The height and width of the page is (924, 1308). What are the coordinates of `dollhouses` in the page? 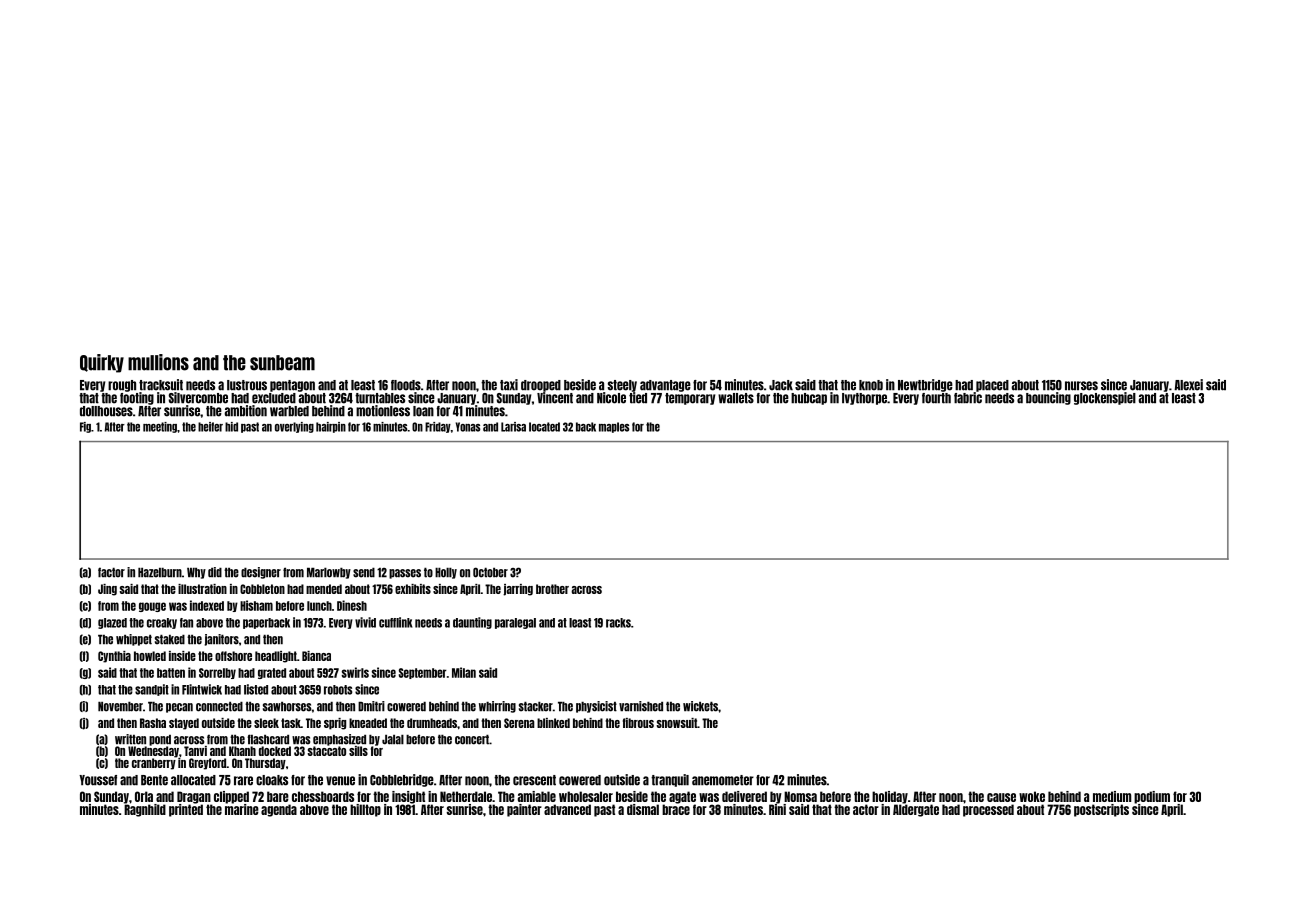 It's located at (106, 411).
